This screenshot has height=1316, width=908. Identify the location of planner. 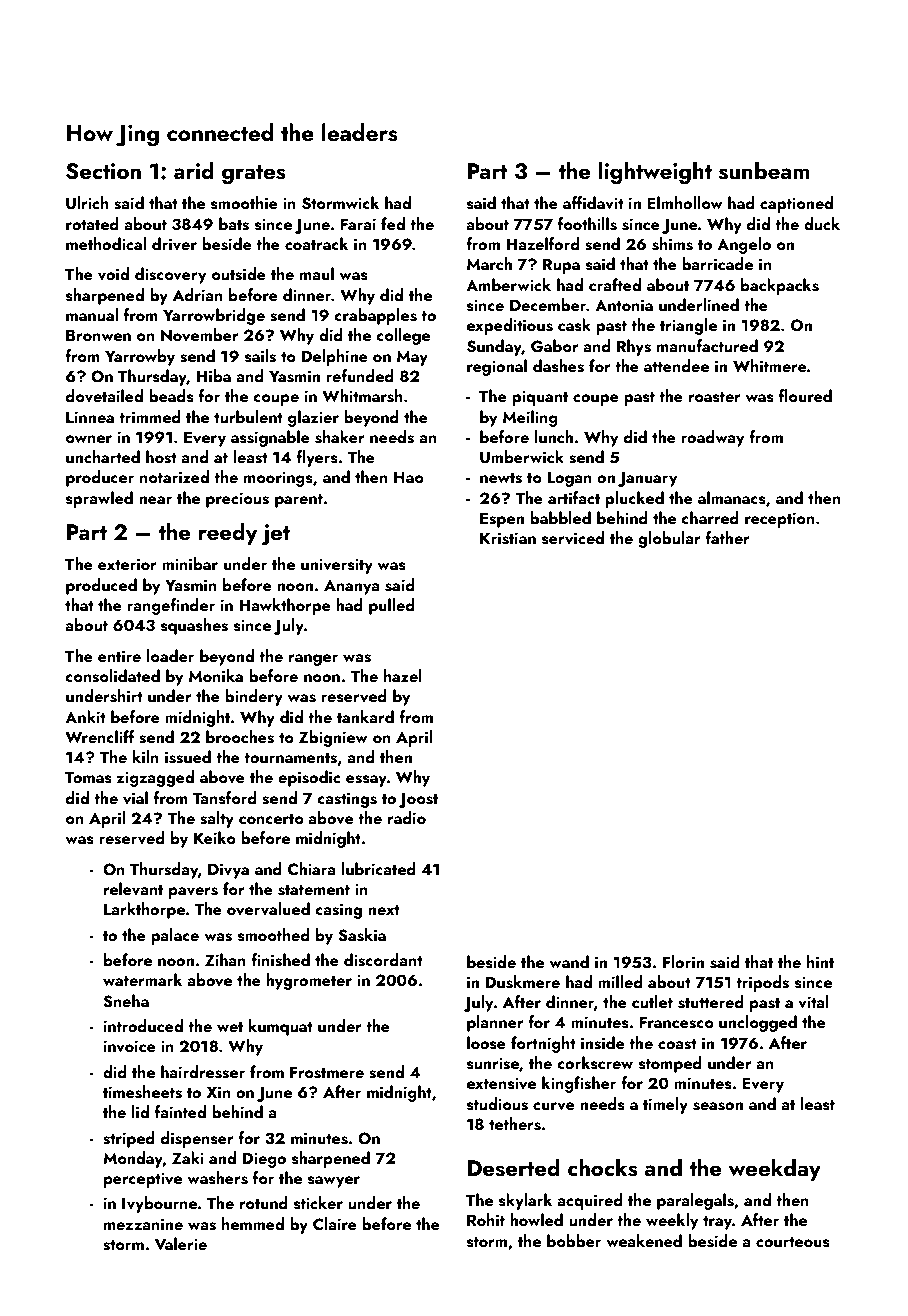
(495, 1023).
